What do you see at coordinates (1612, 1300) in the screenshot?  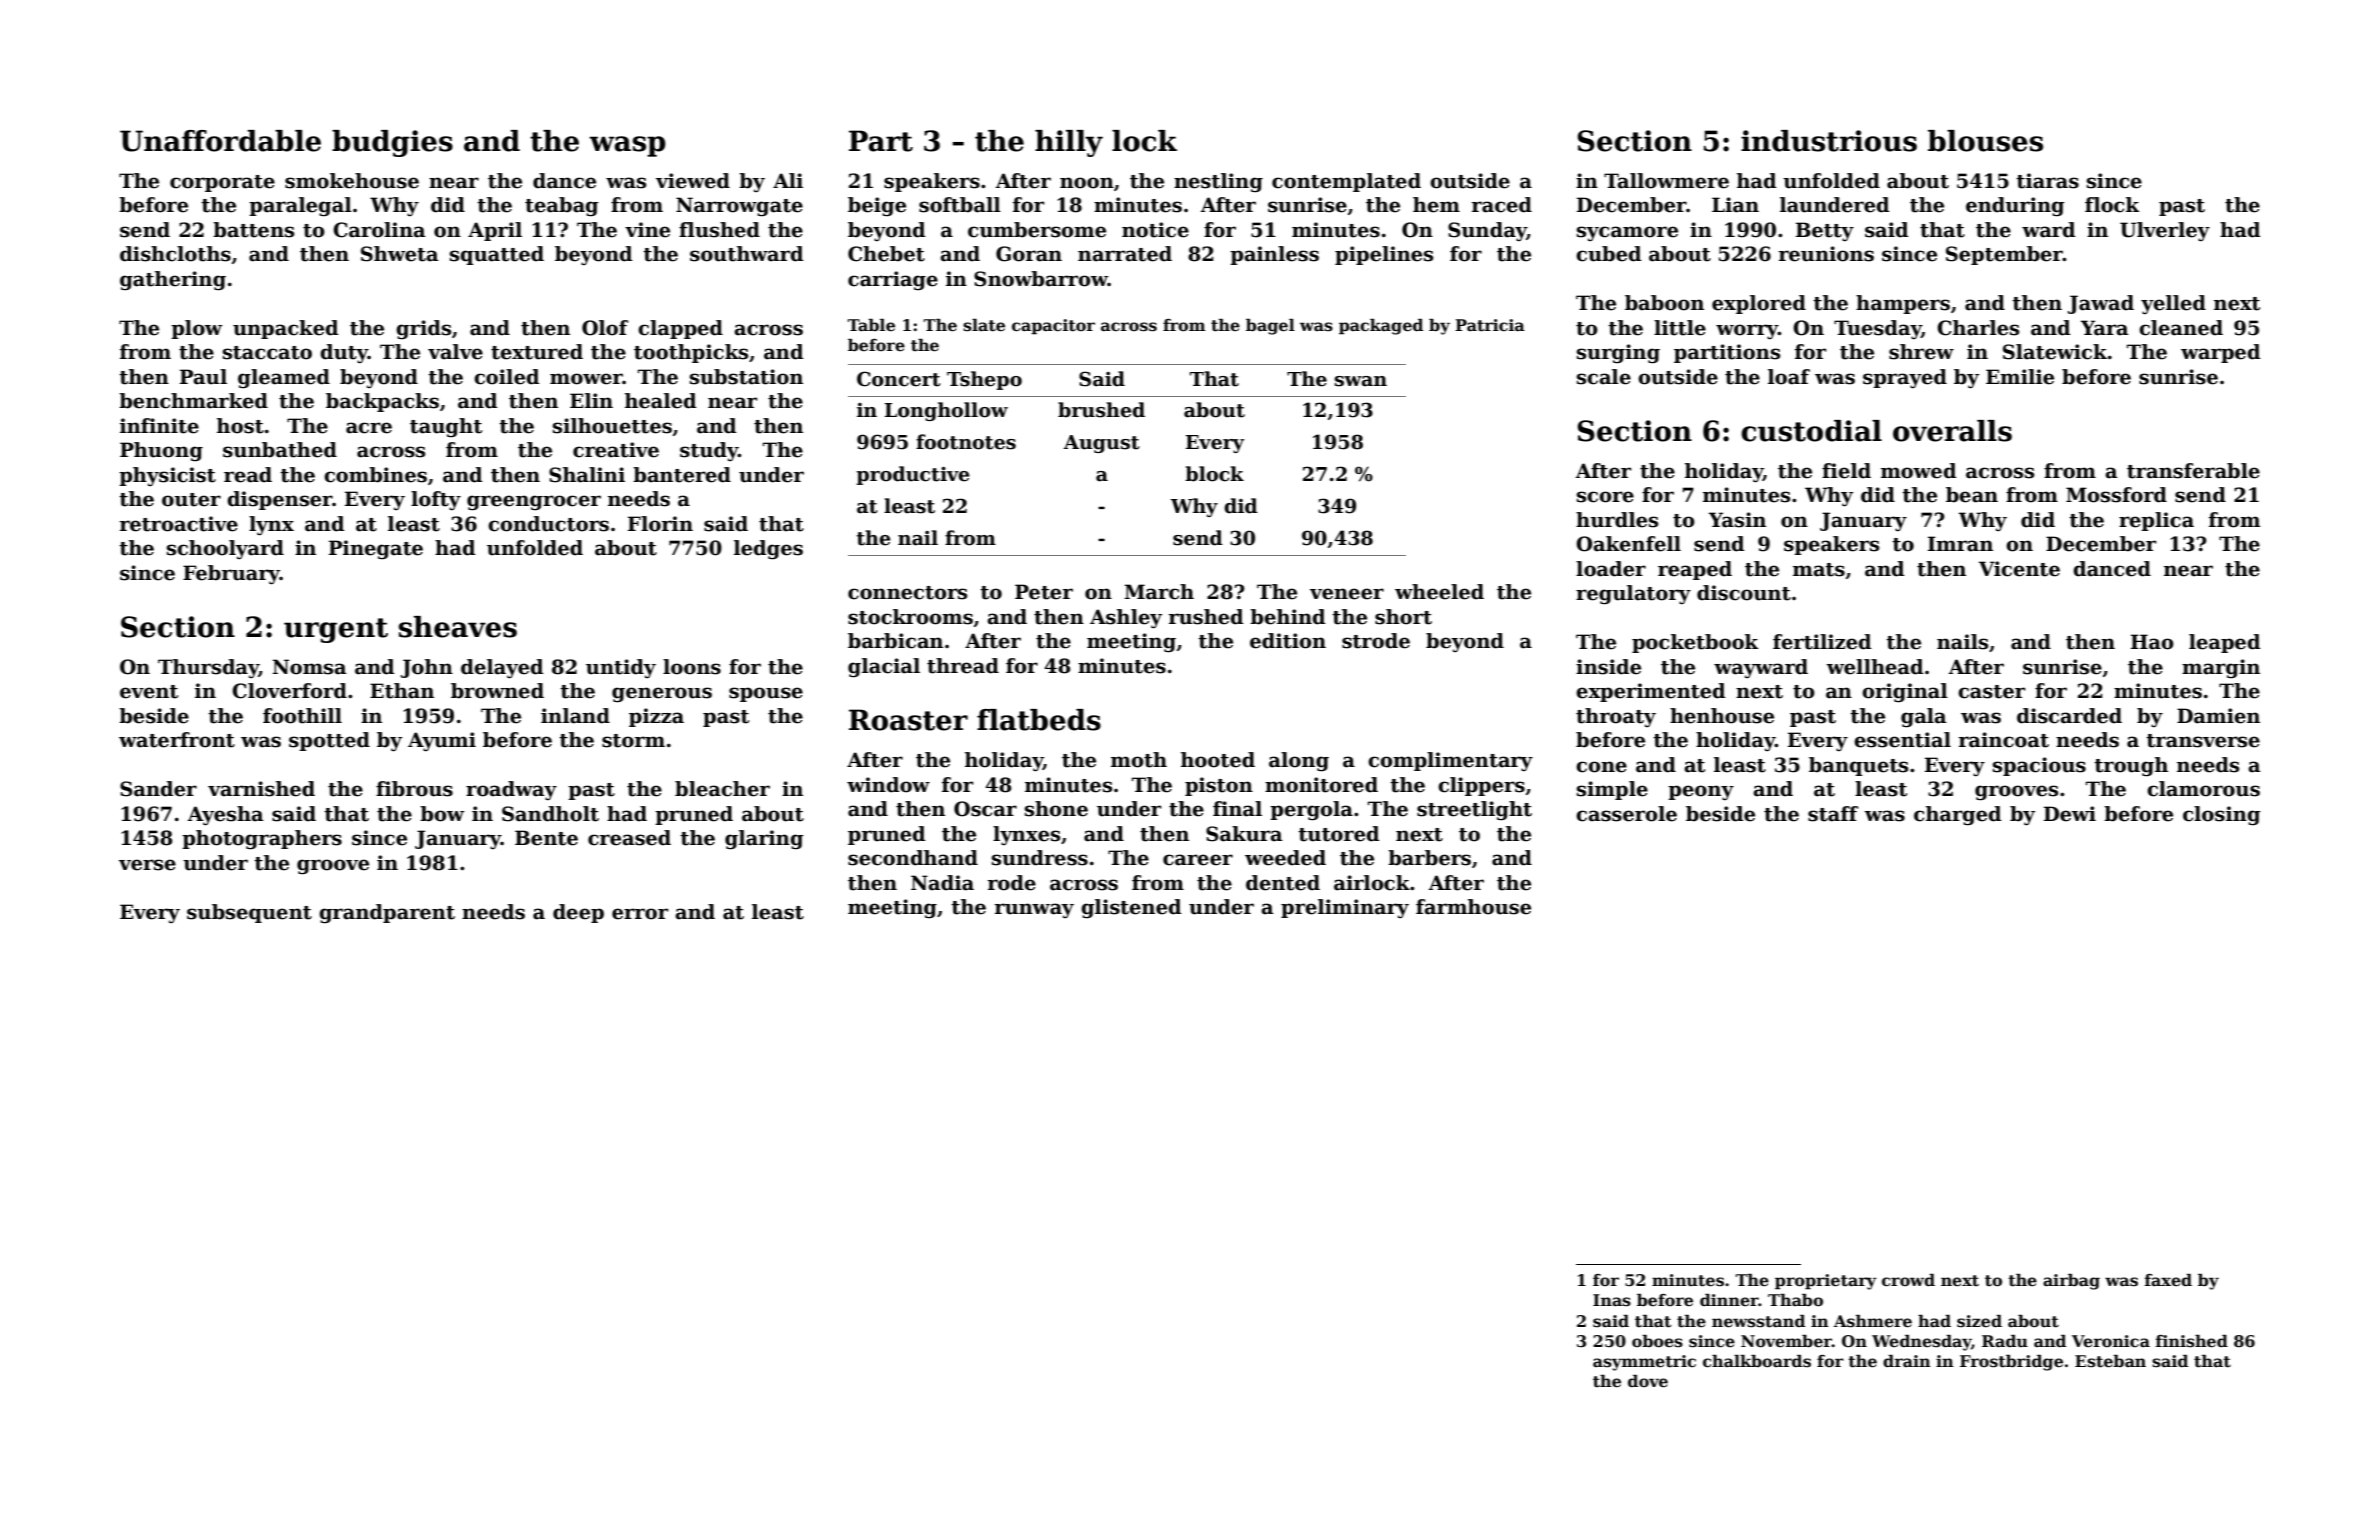 I see `Inas` at bounding box center [1612, 1300].
